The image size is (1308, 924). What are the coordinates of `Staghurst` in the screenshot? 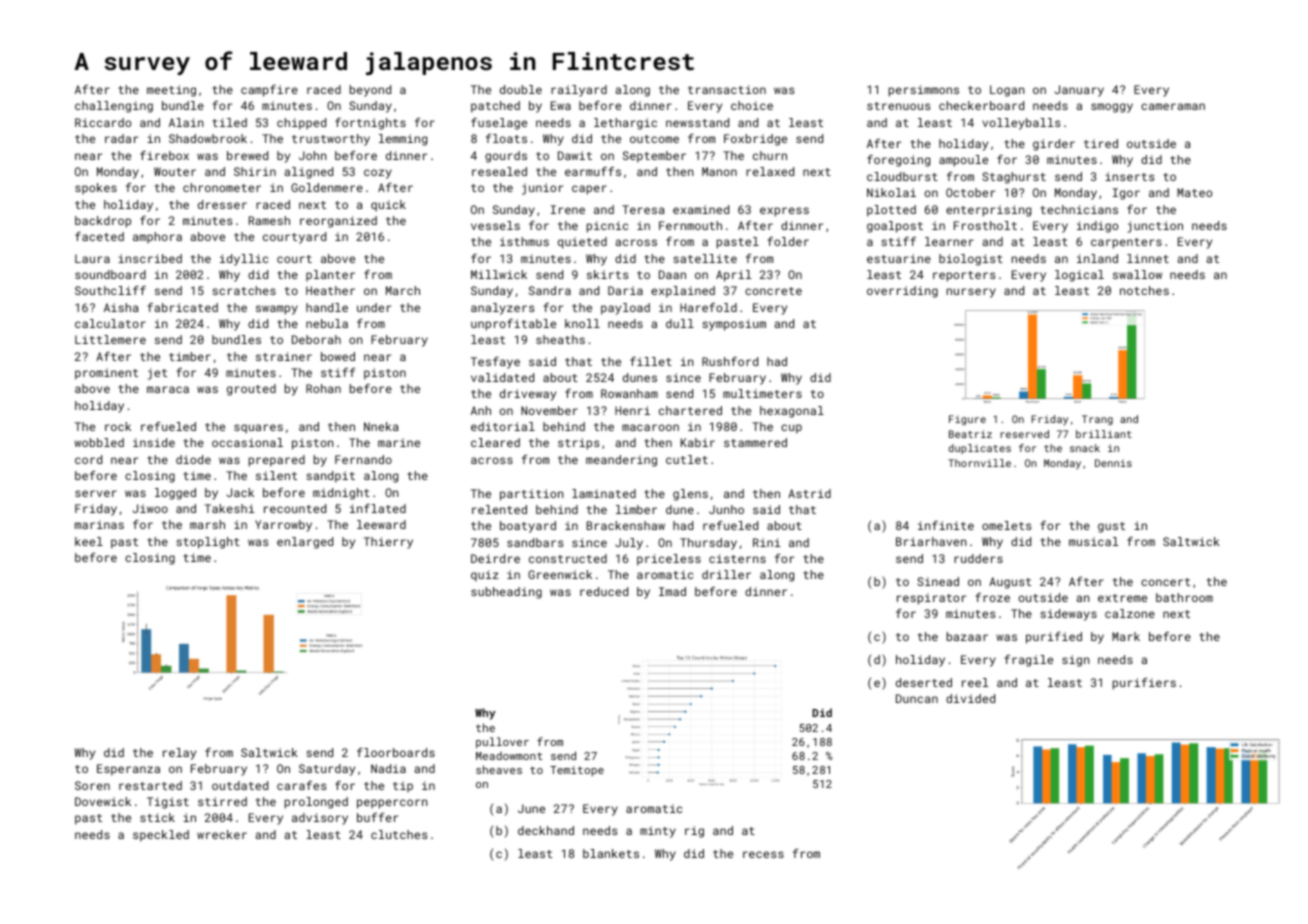 It's located at (1014, 178).
